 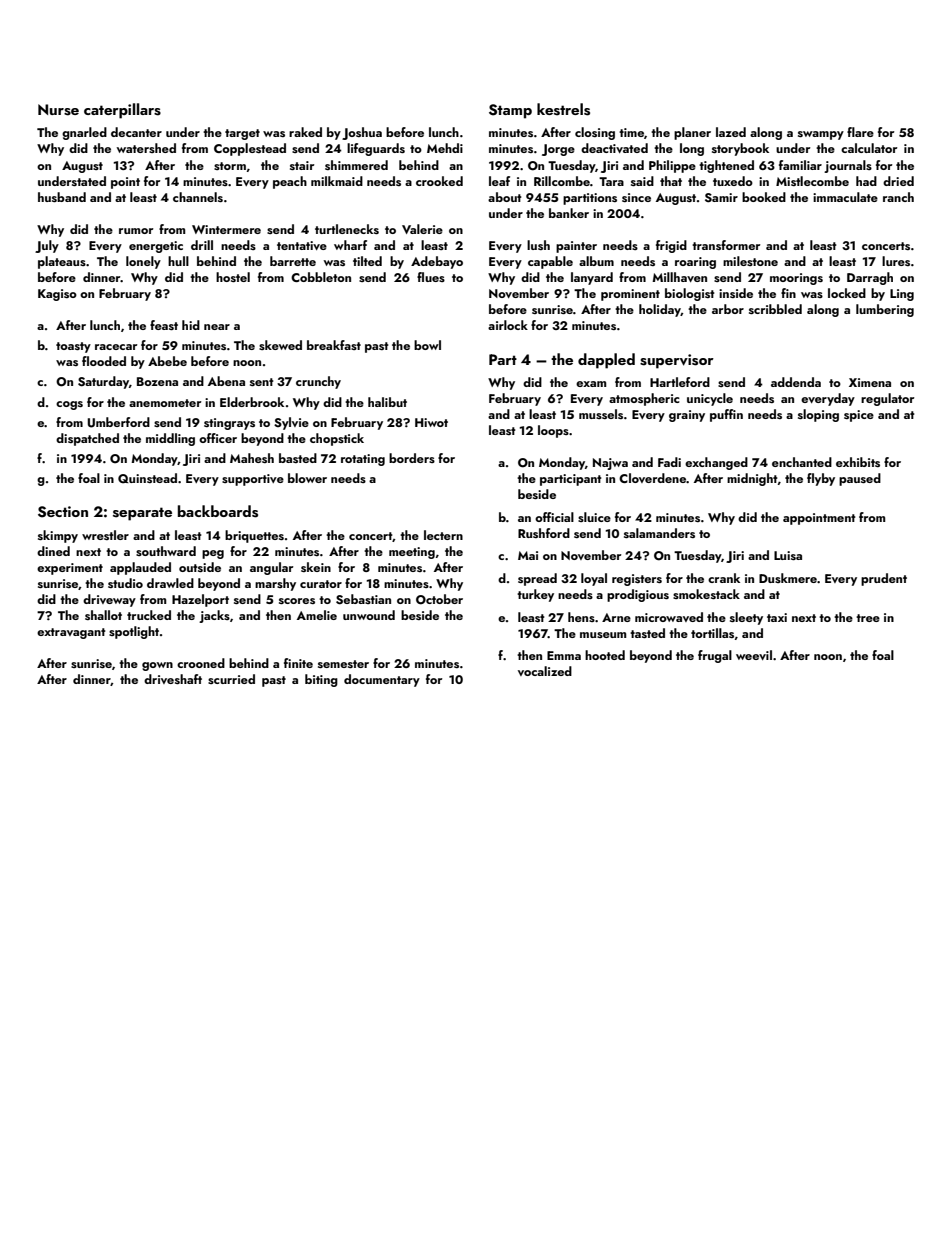 I want to click on Umberford, so click(x=119, y=422).
